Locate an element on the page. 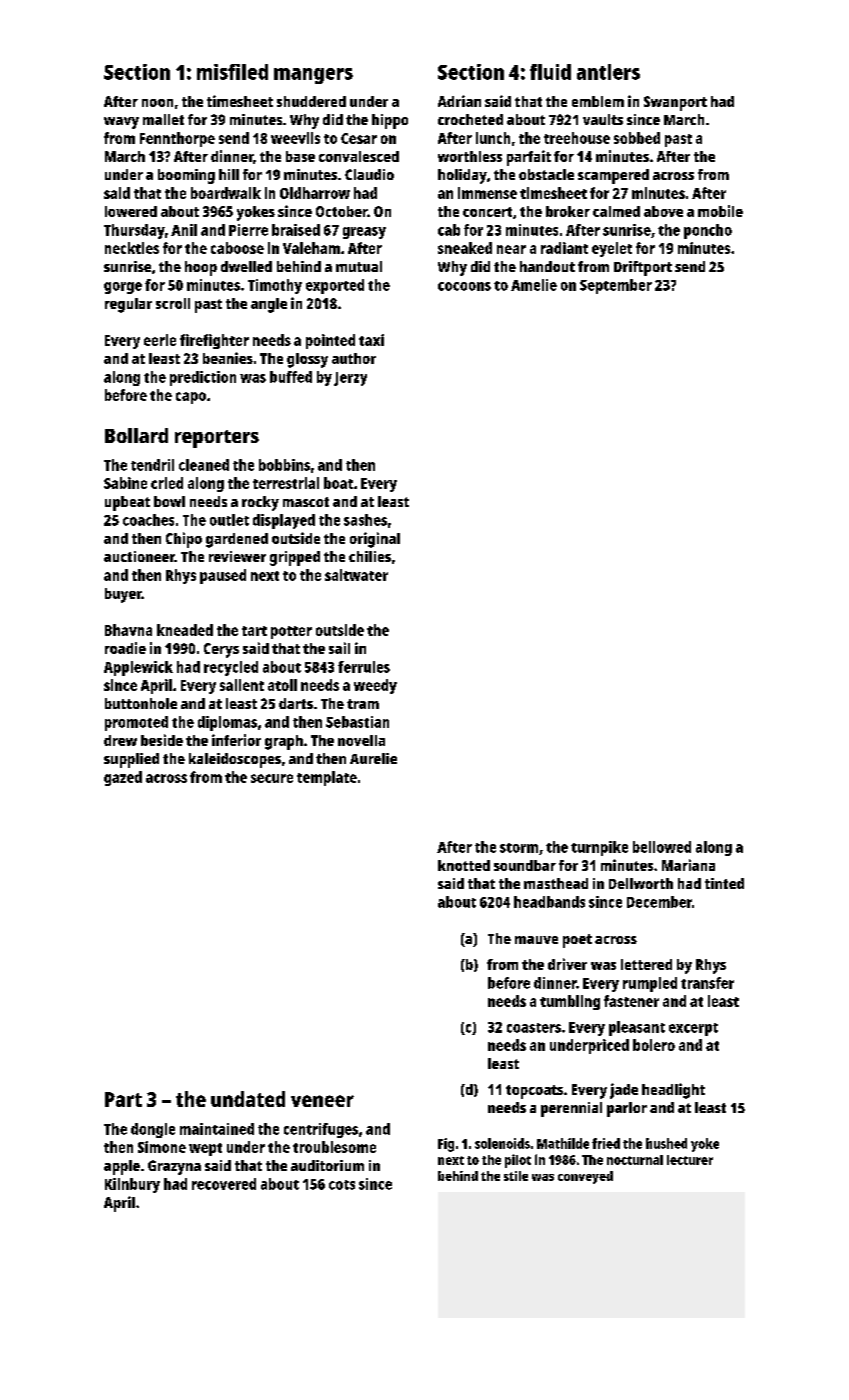 The image size is (849, 1400). wavy is located at coordinates (121, 123).
